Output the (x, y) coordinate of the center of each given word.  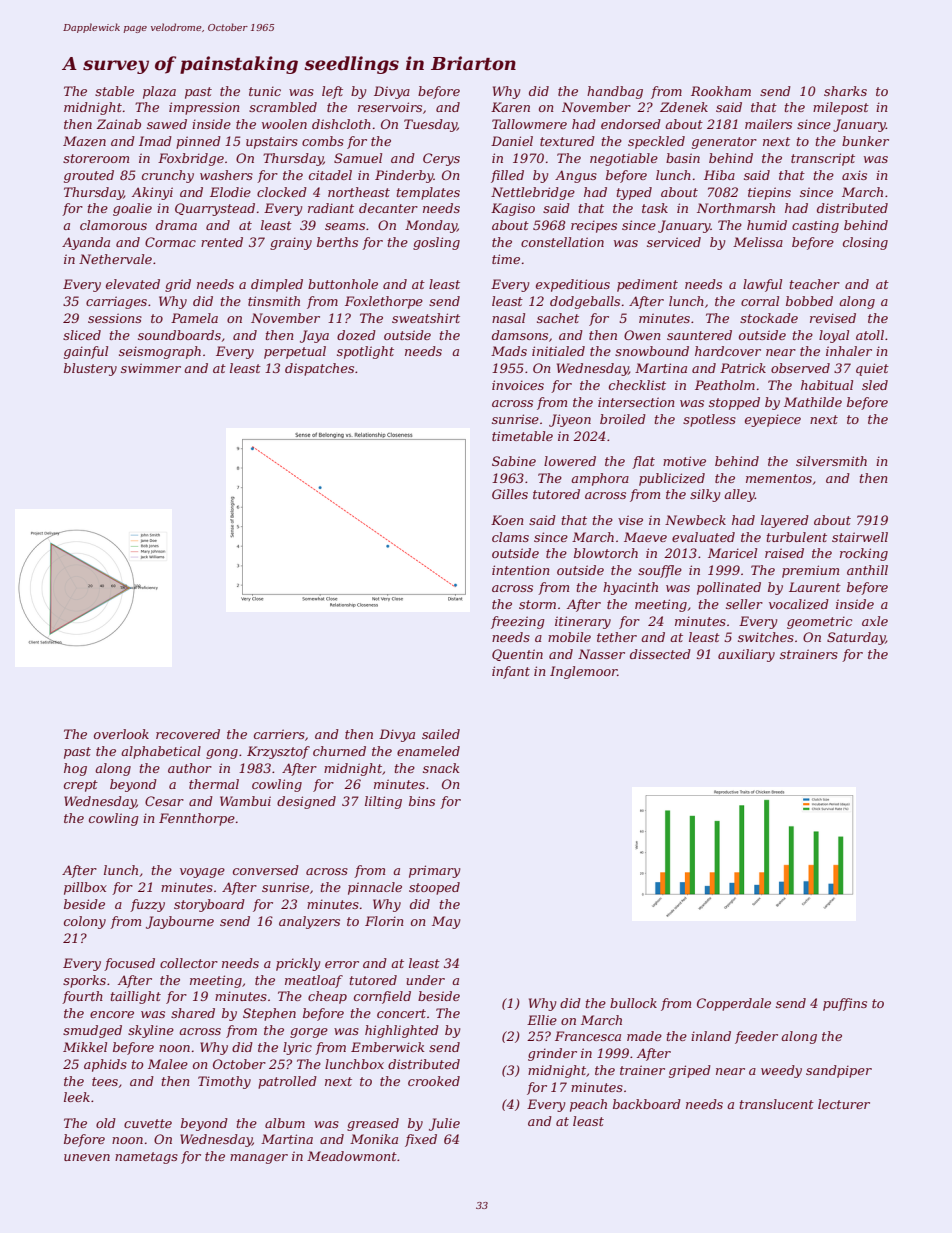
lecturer (844, 1104)
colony (85, 922)
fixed (421, 1140)
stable (114, 91)
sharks (845, 91)
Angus (576, 176)
